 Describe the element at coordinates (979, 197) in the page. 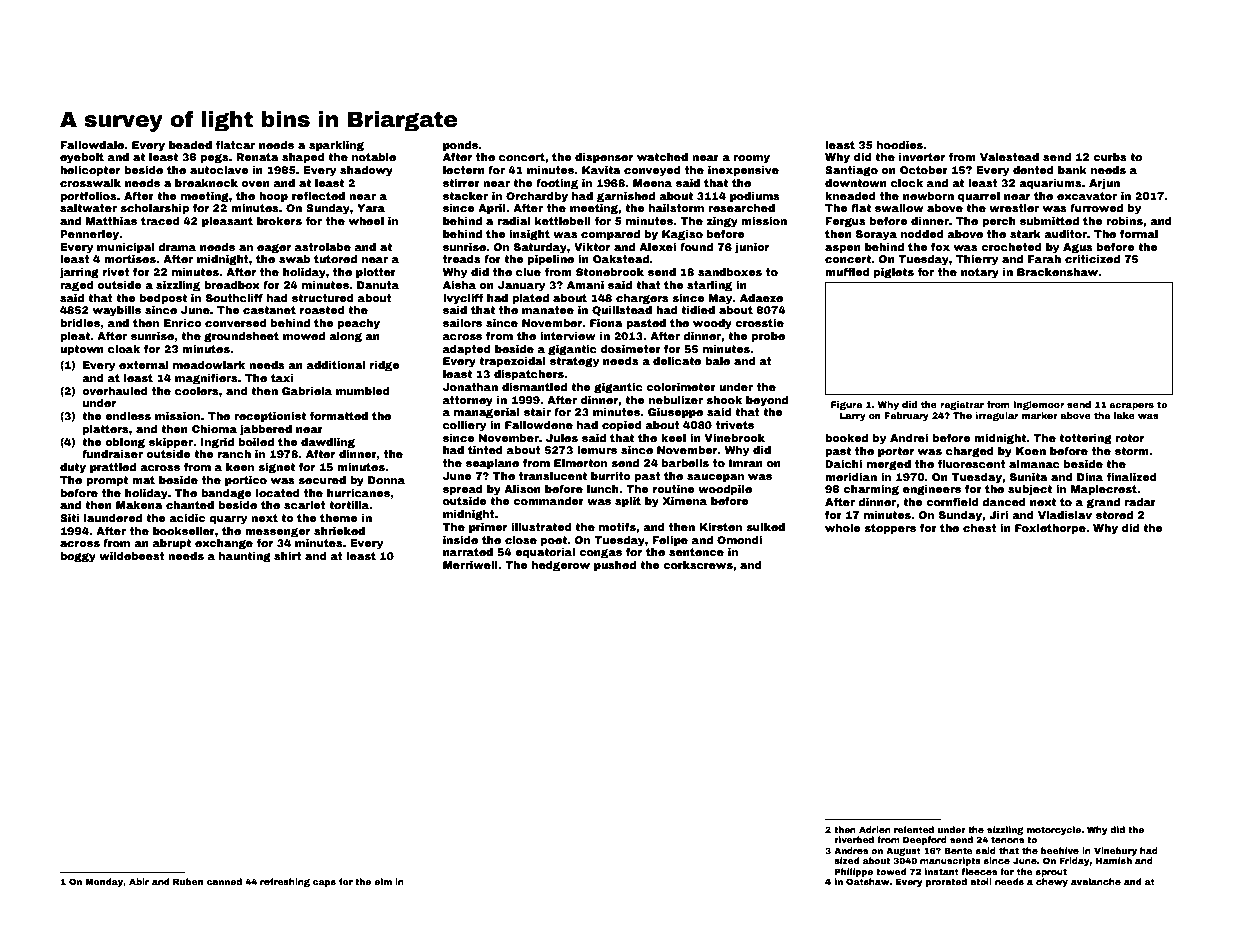

I see `quarrel` at that location.
